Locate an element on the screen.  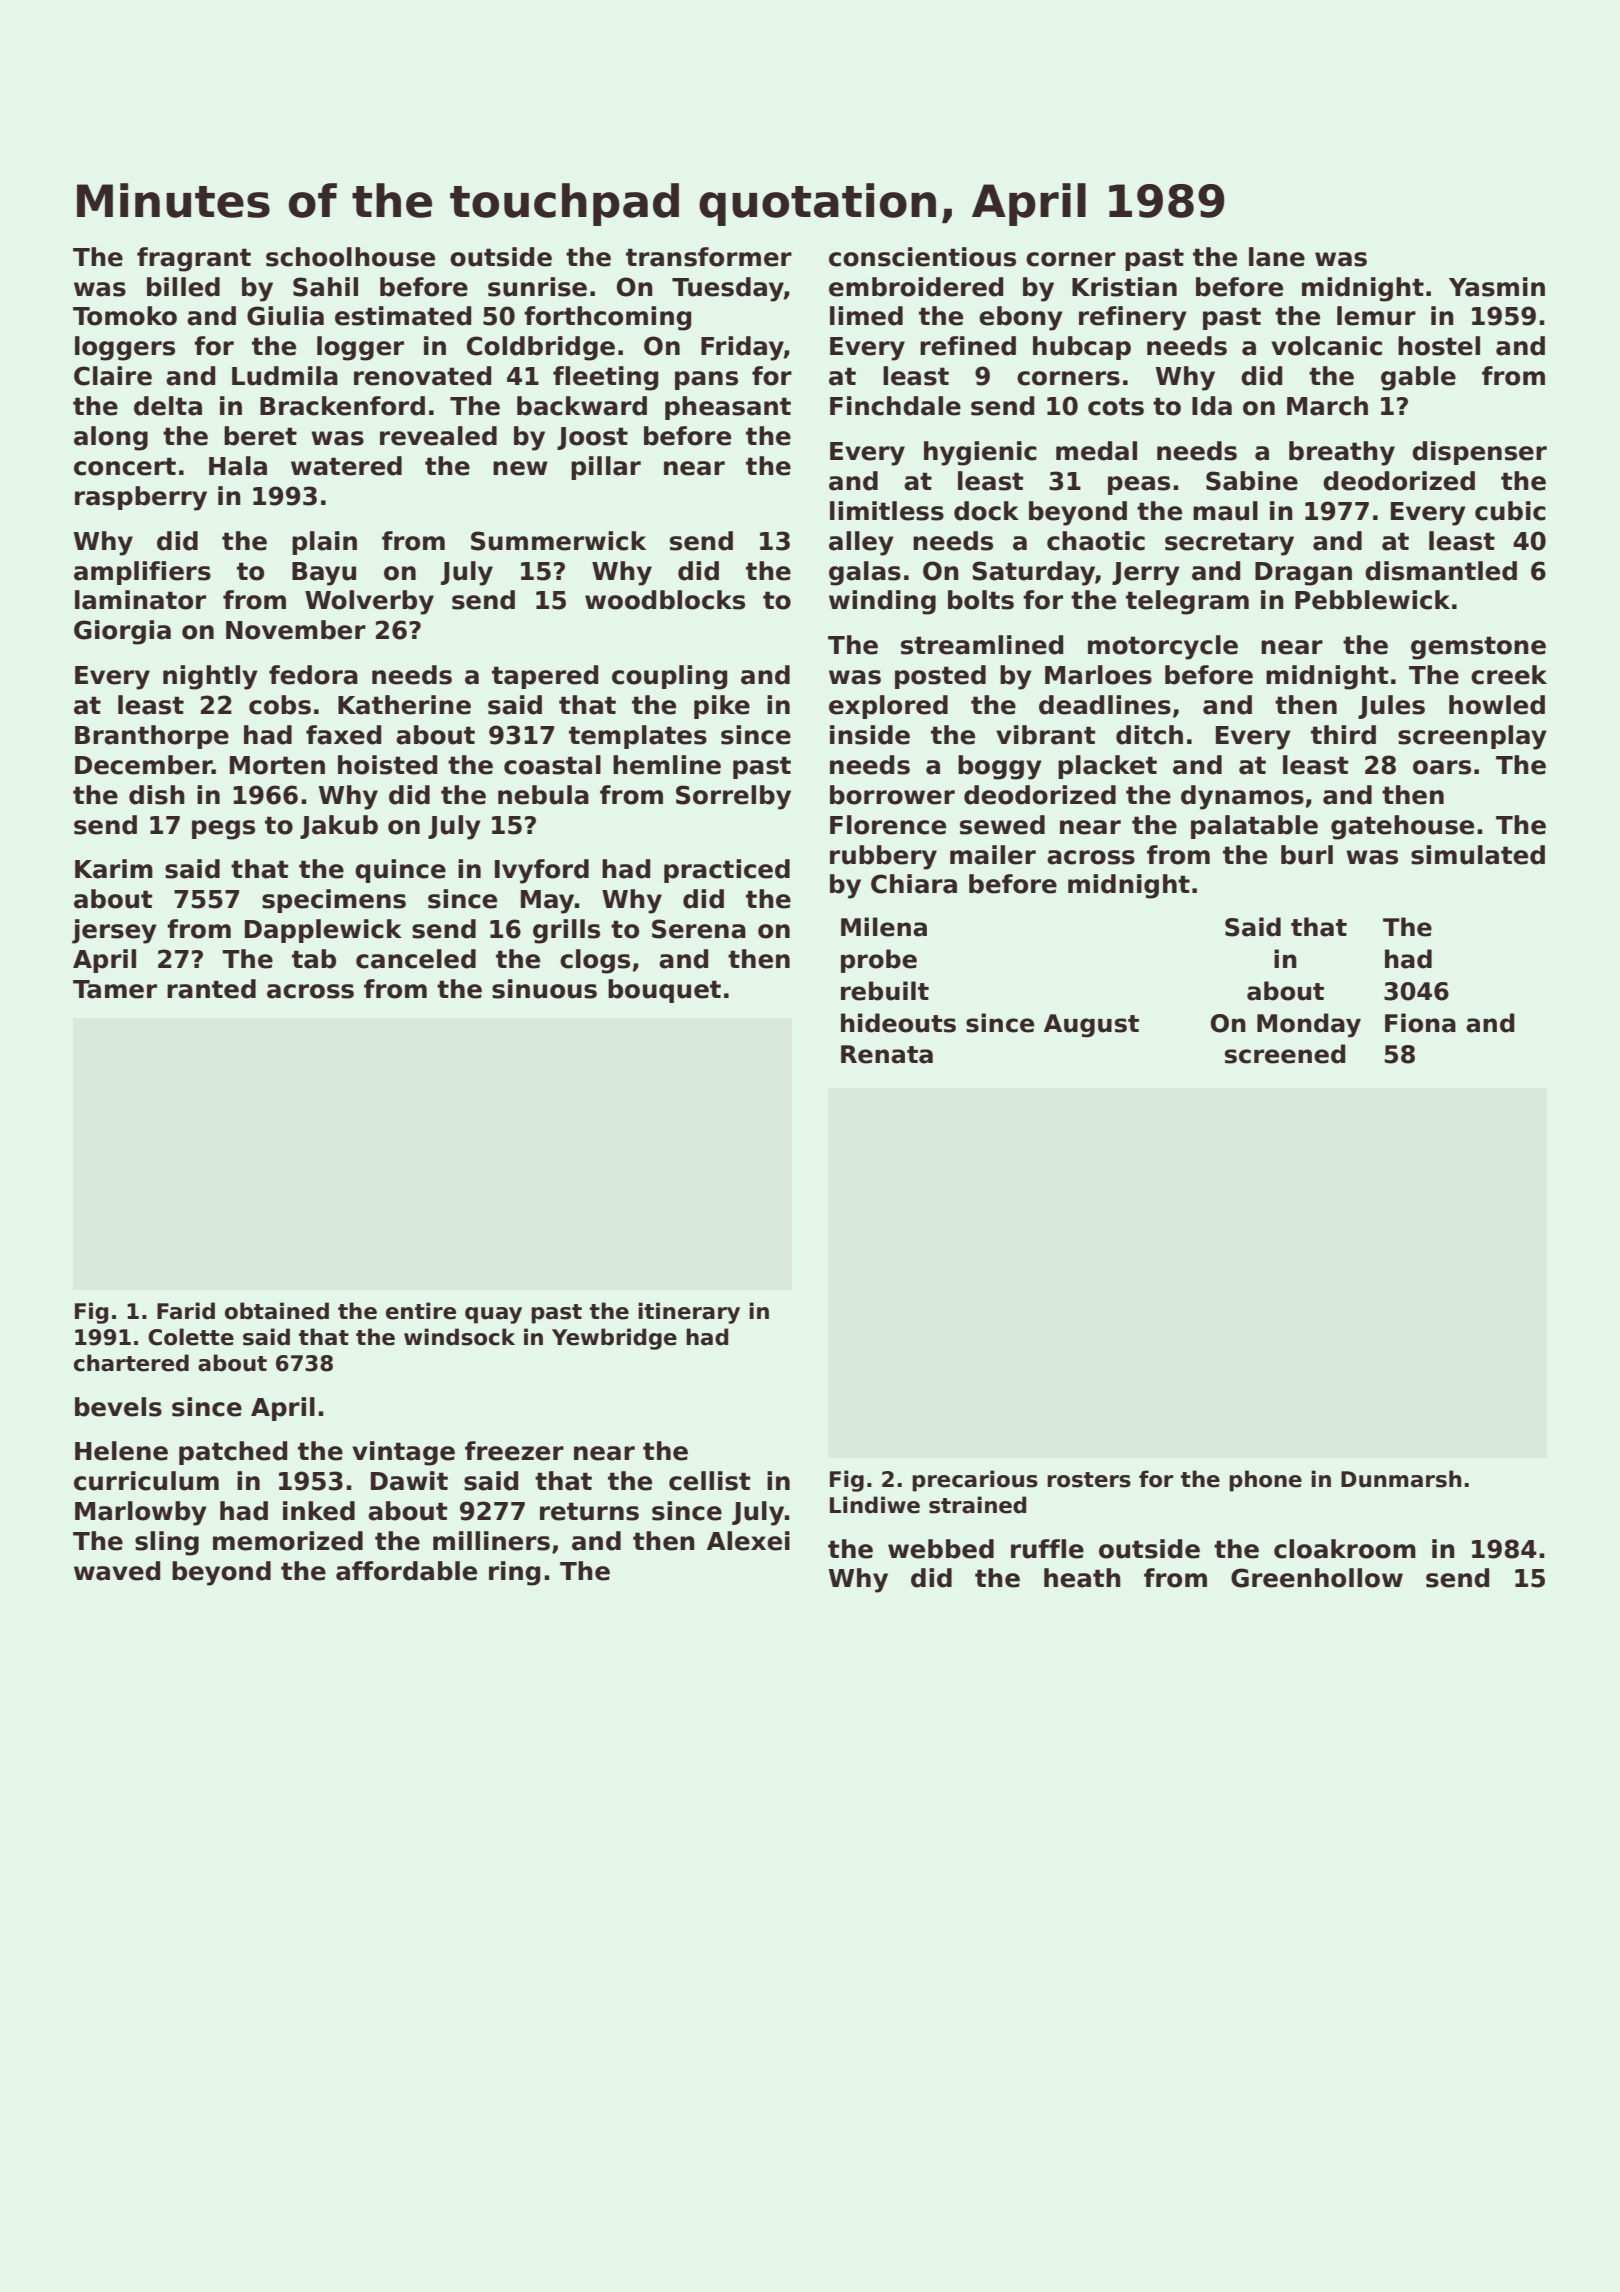
obtained is located at coordinates (277, 1311).
